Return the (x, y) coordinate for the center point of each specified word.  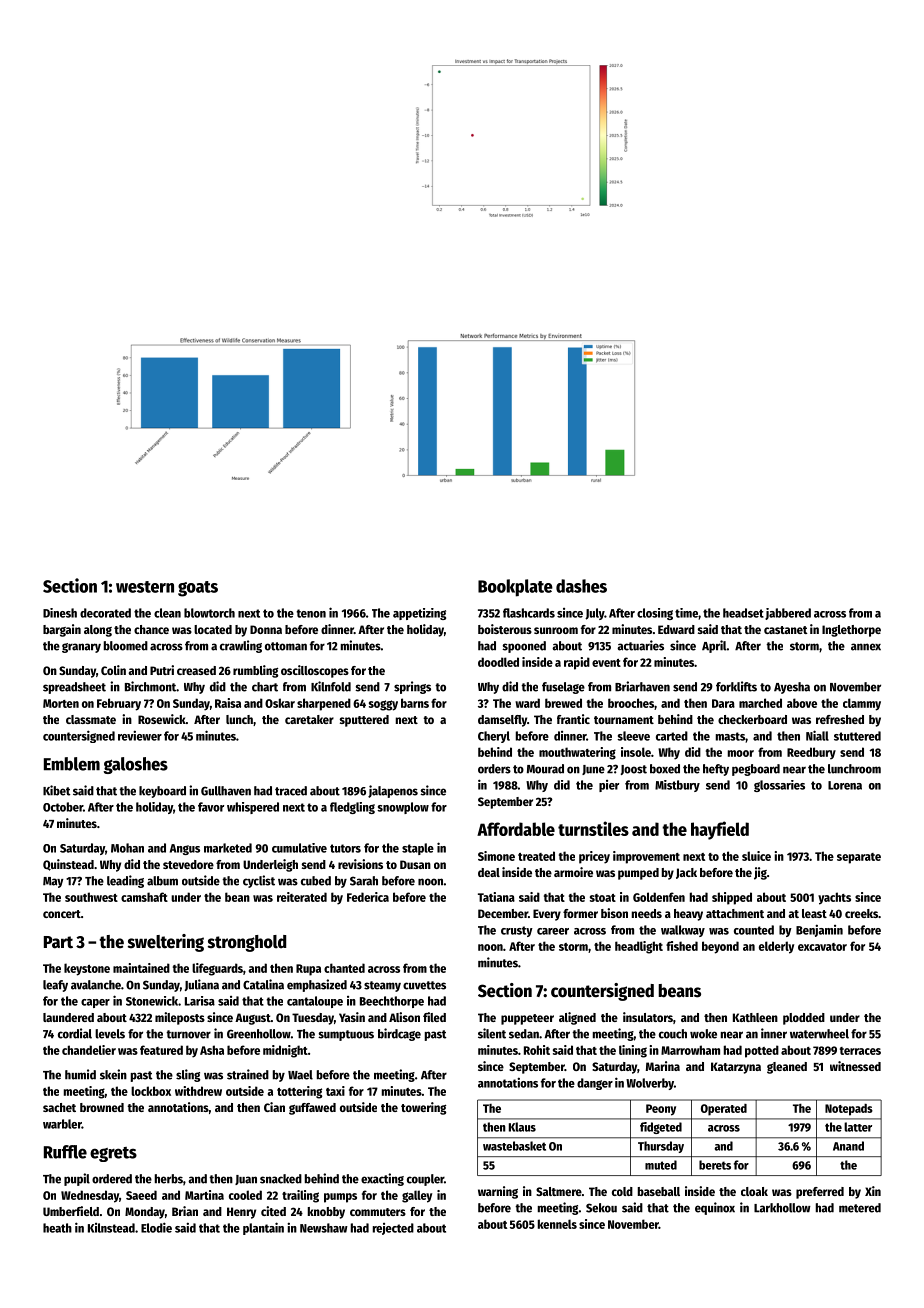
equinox (715, 1208)
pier (609, 786)
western (145, 587)
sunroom (556, 630)
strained (248, 1074)
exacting (382, 1179)
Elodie (156, 1227)
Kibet (56, 790)
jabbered (788, 614)
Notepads (849, 1110)
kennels (557, 1224)
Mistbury (677, 786)
